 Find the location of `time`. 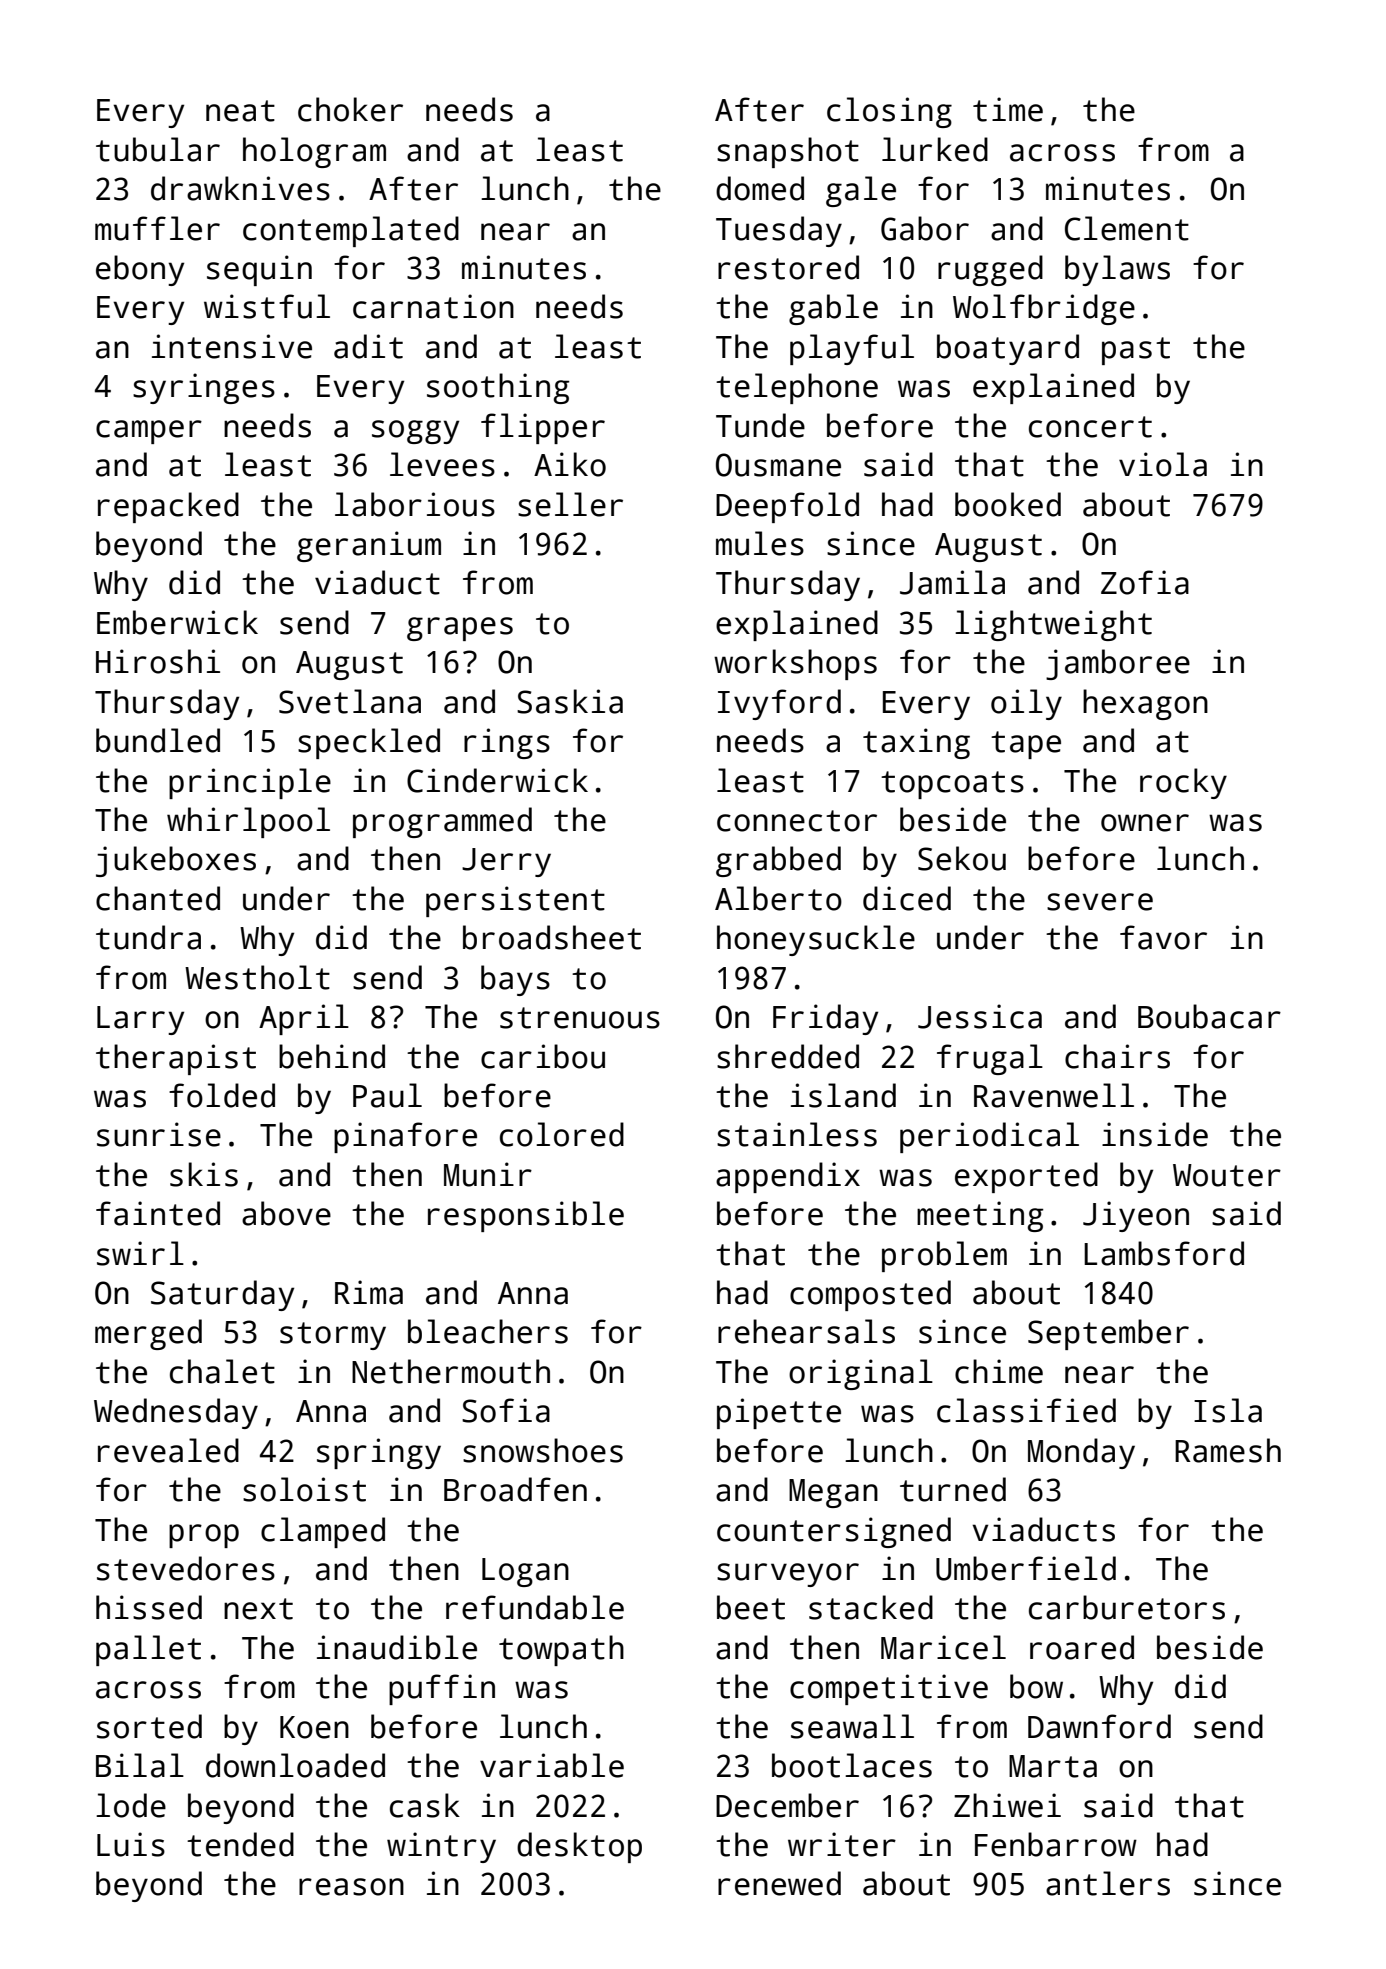

time is located at coordinates (1008, 109).
